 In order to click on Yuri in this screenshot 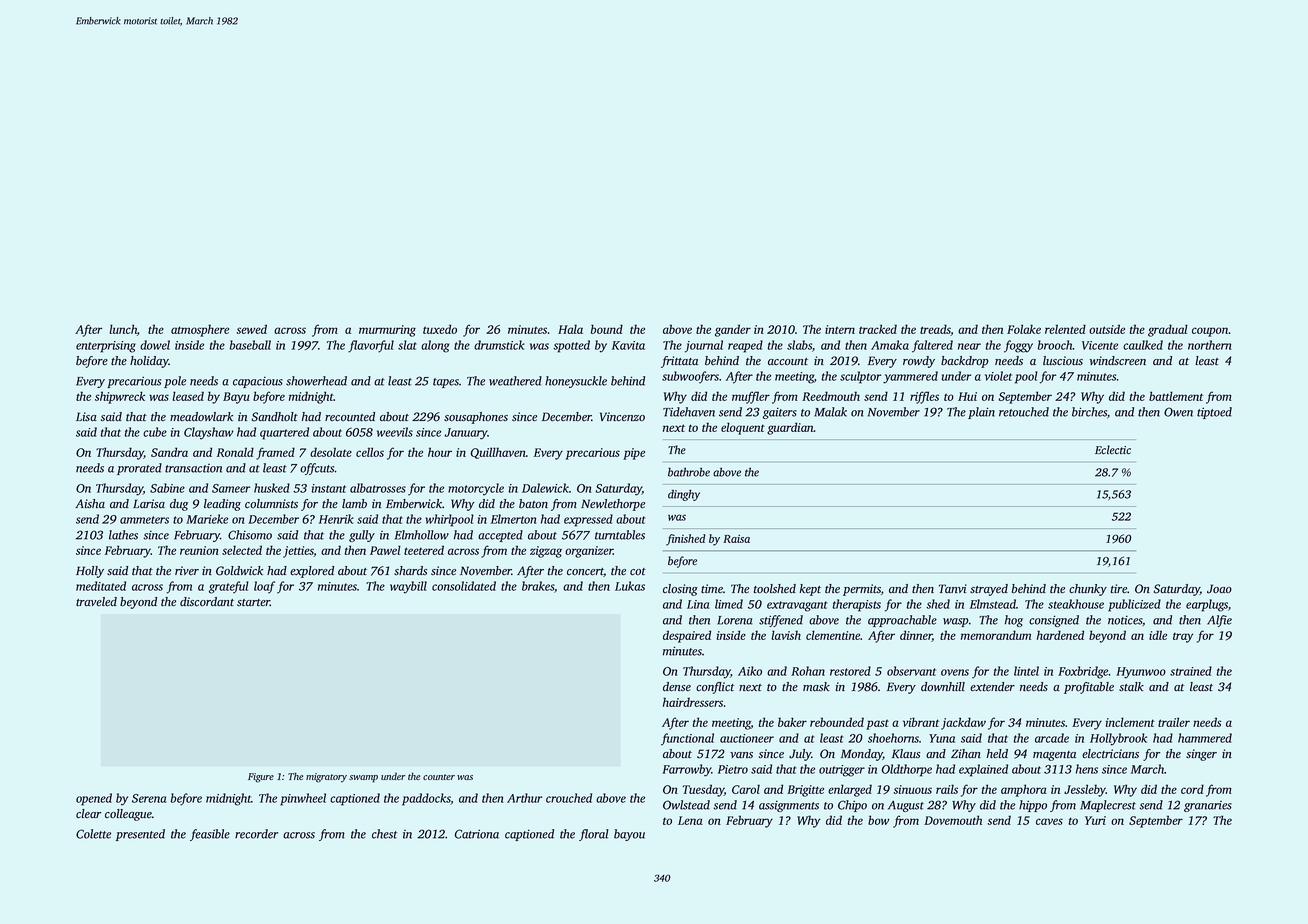, I will do `click(1095, 820)`.
